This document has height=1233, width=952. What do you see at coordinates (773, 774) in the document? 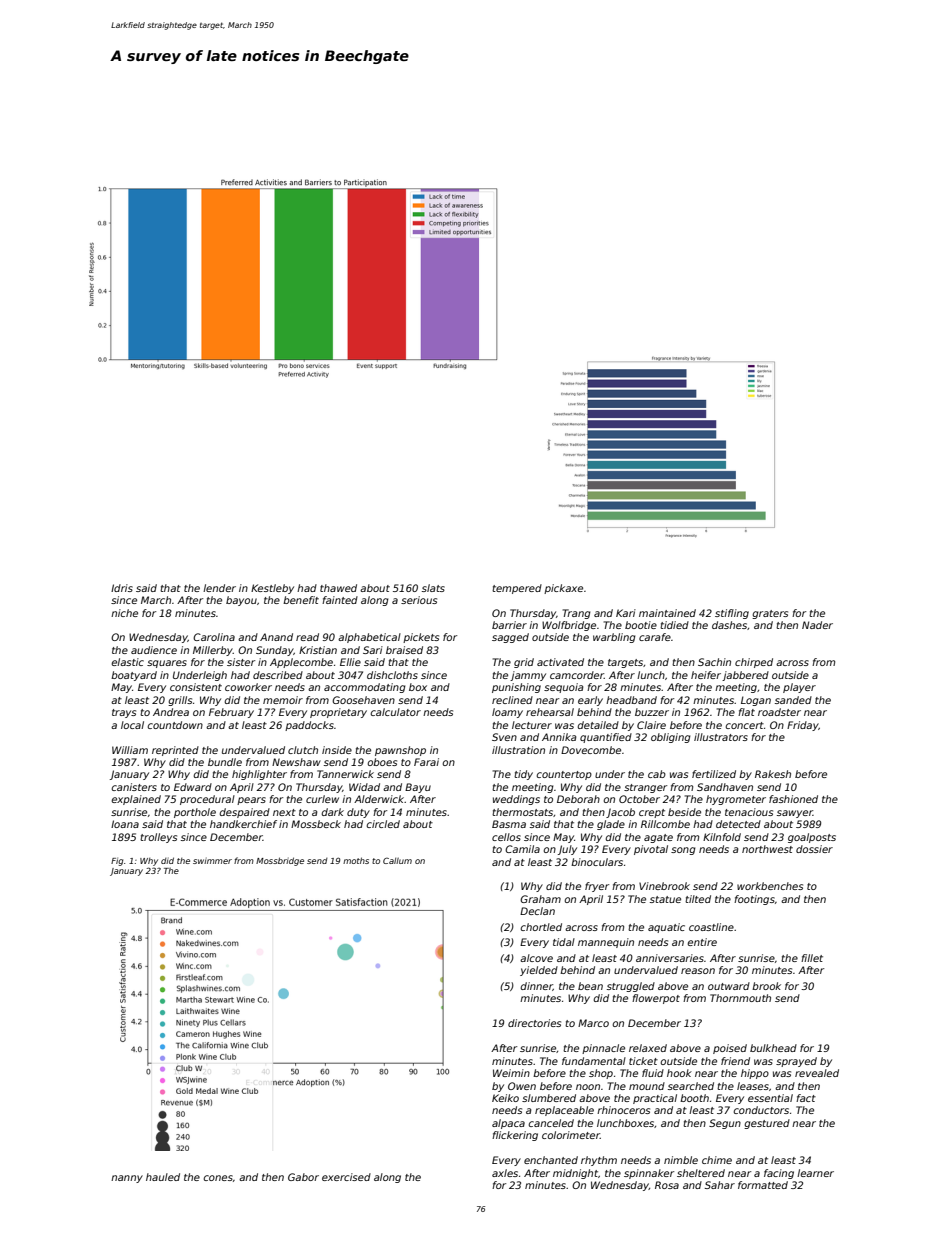
I see `Rakesh` at bounding box center [773, 774].
